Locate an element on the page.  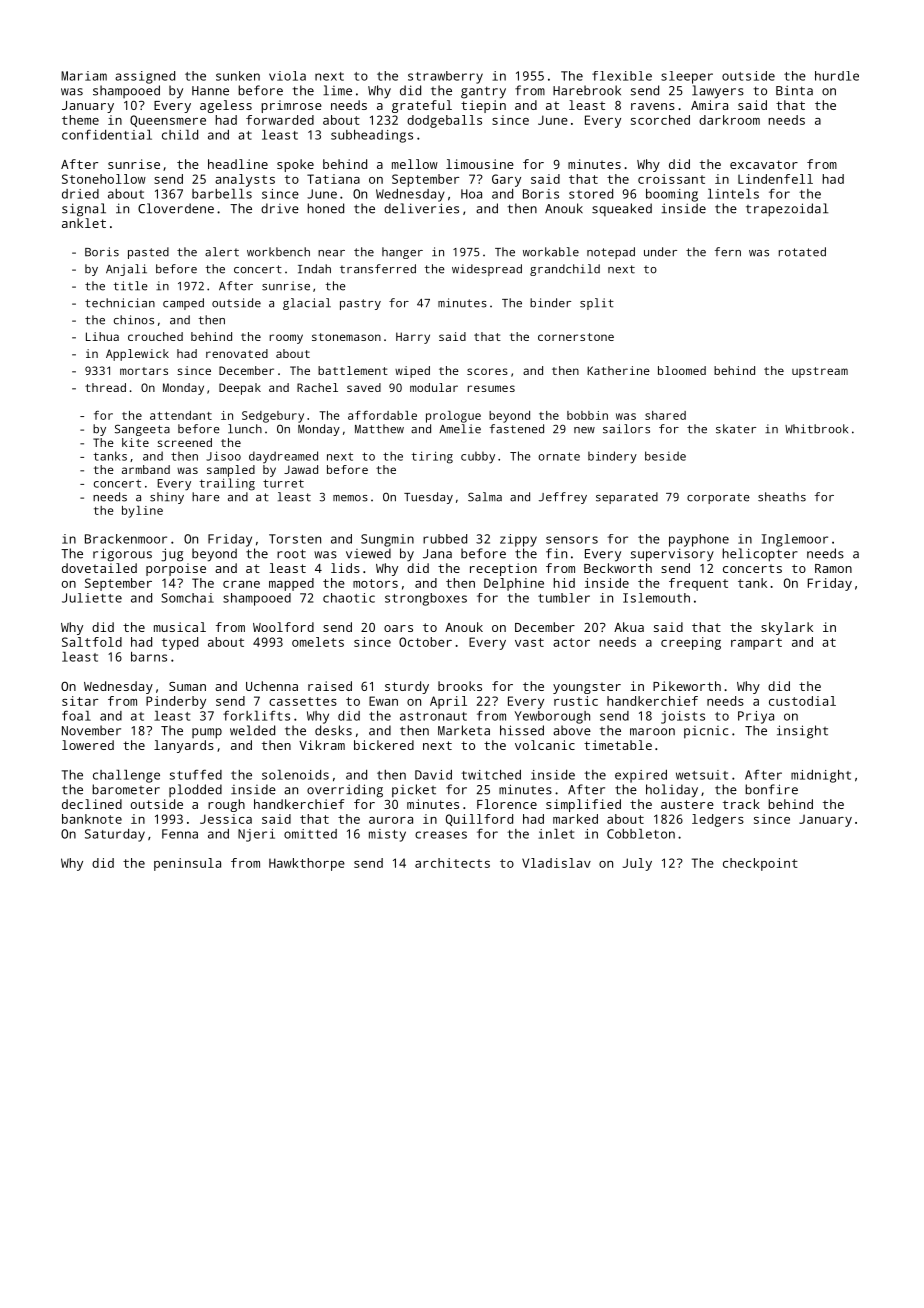
Juliette is located at coordinates (92, 598).
